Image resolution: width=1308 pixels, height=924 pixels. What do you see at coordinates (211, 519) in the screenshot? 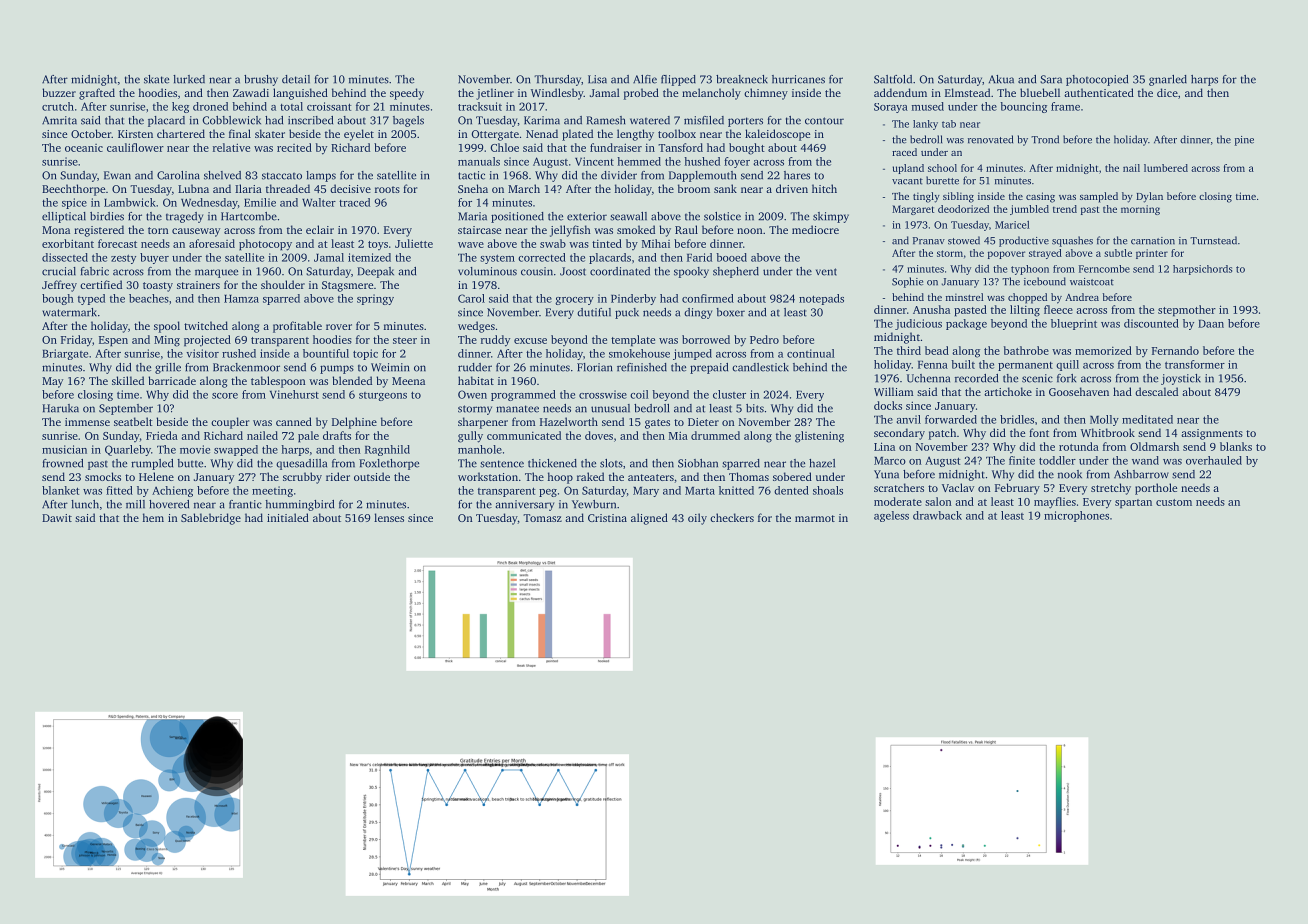
I see `Sablebridge` at bounding box center [211, 519].
